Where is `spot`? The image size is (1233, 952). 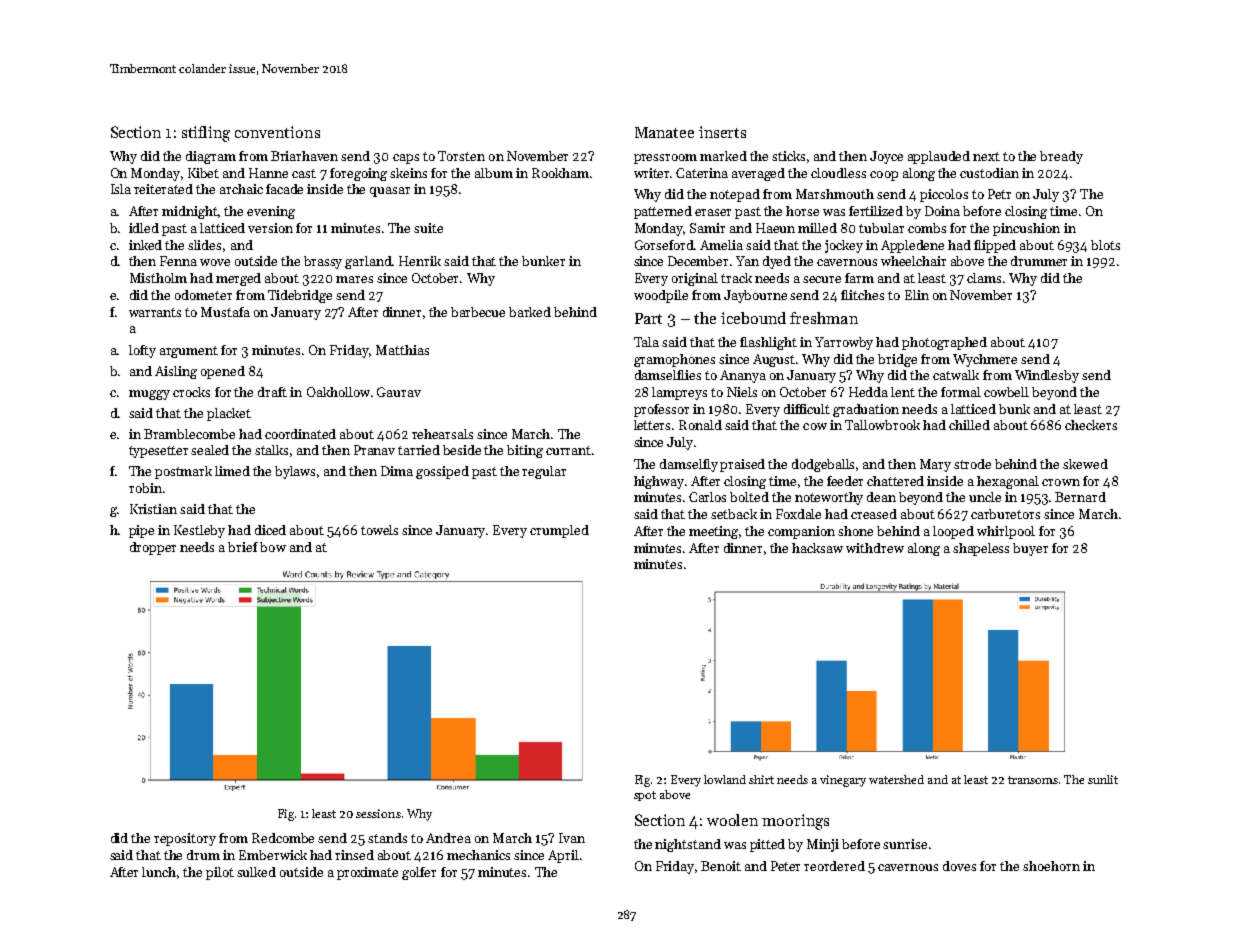 spot is located at coordinates (645, 796).
